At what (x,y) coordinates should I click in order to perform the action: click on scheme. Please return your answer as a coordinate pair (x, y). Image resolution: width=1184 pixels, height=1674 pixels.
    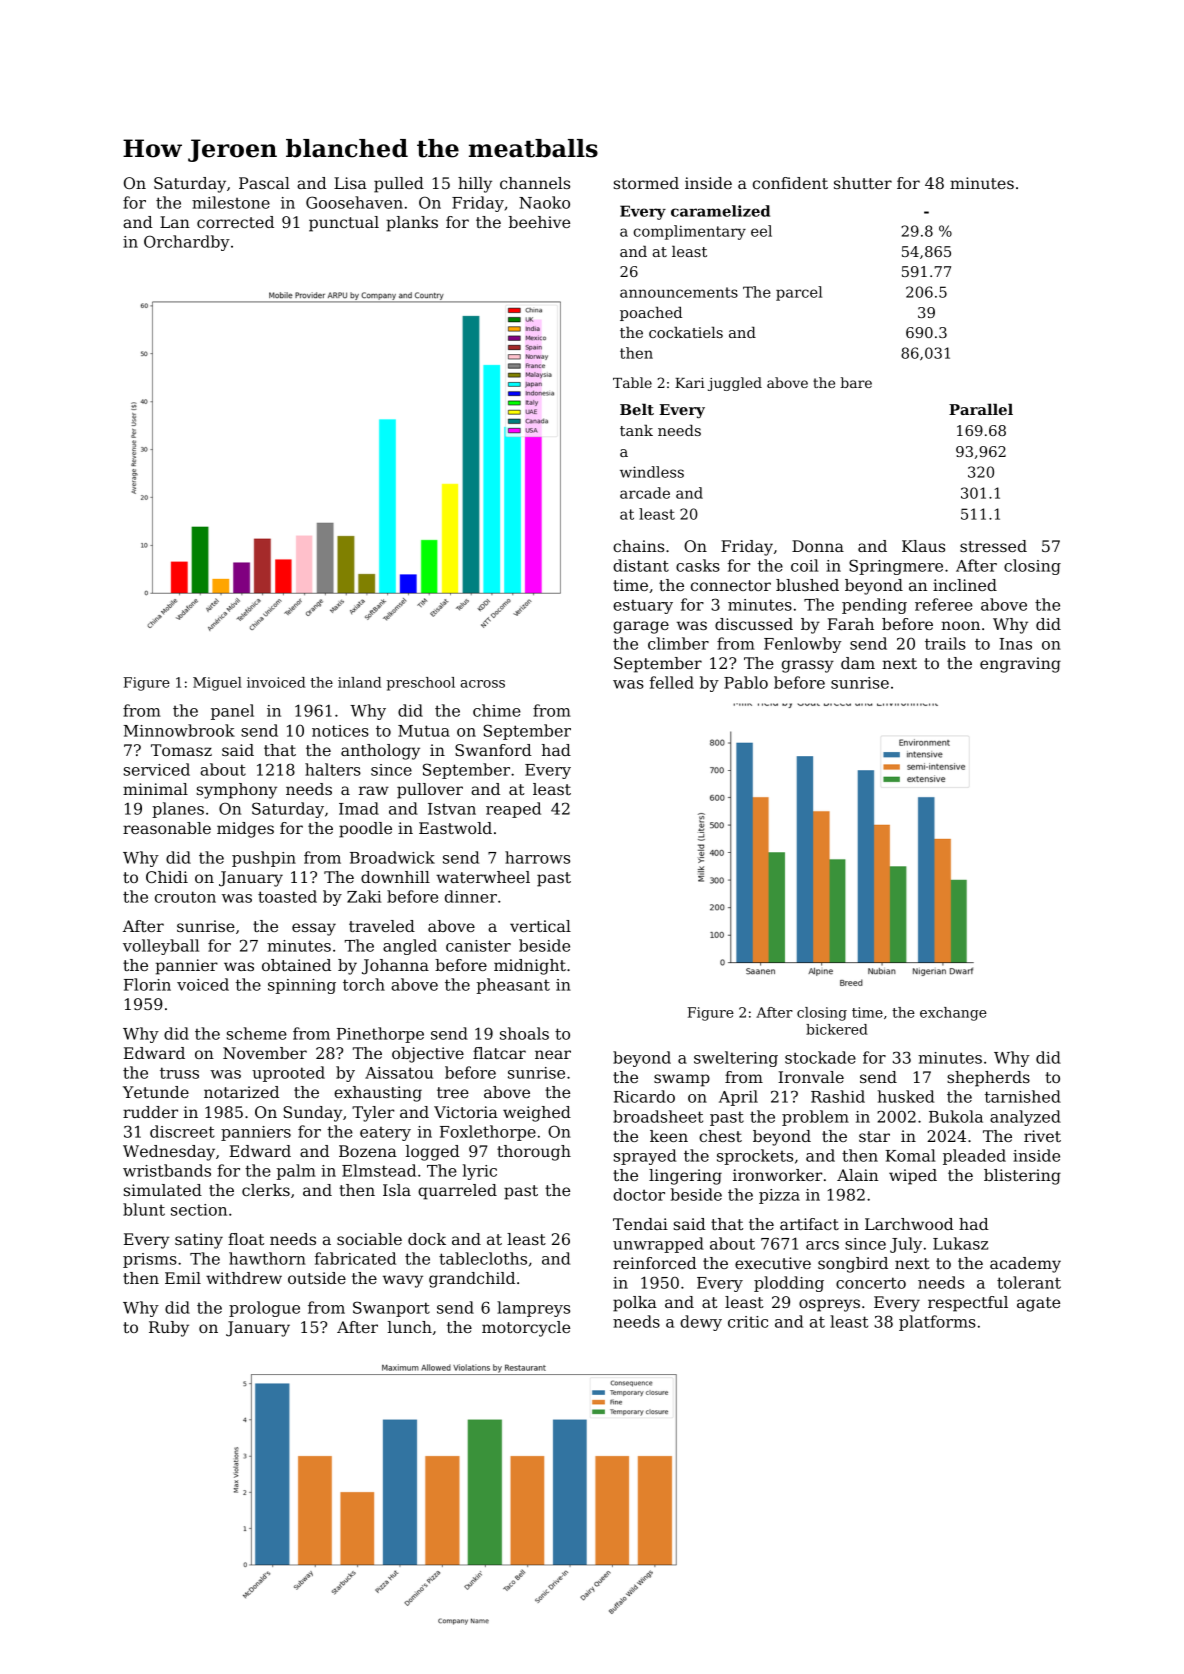
    Looking at the image, I should click on (257, 1033).
